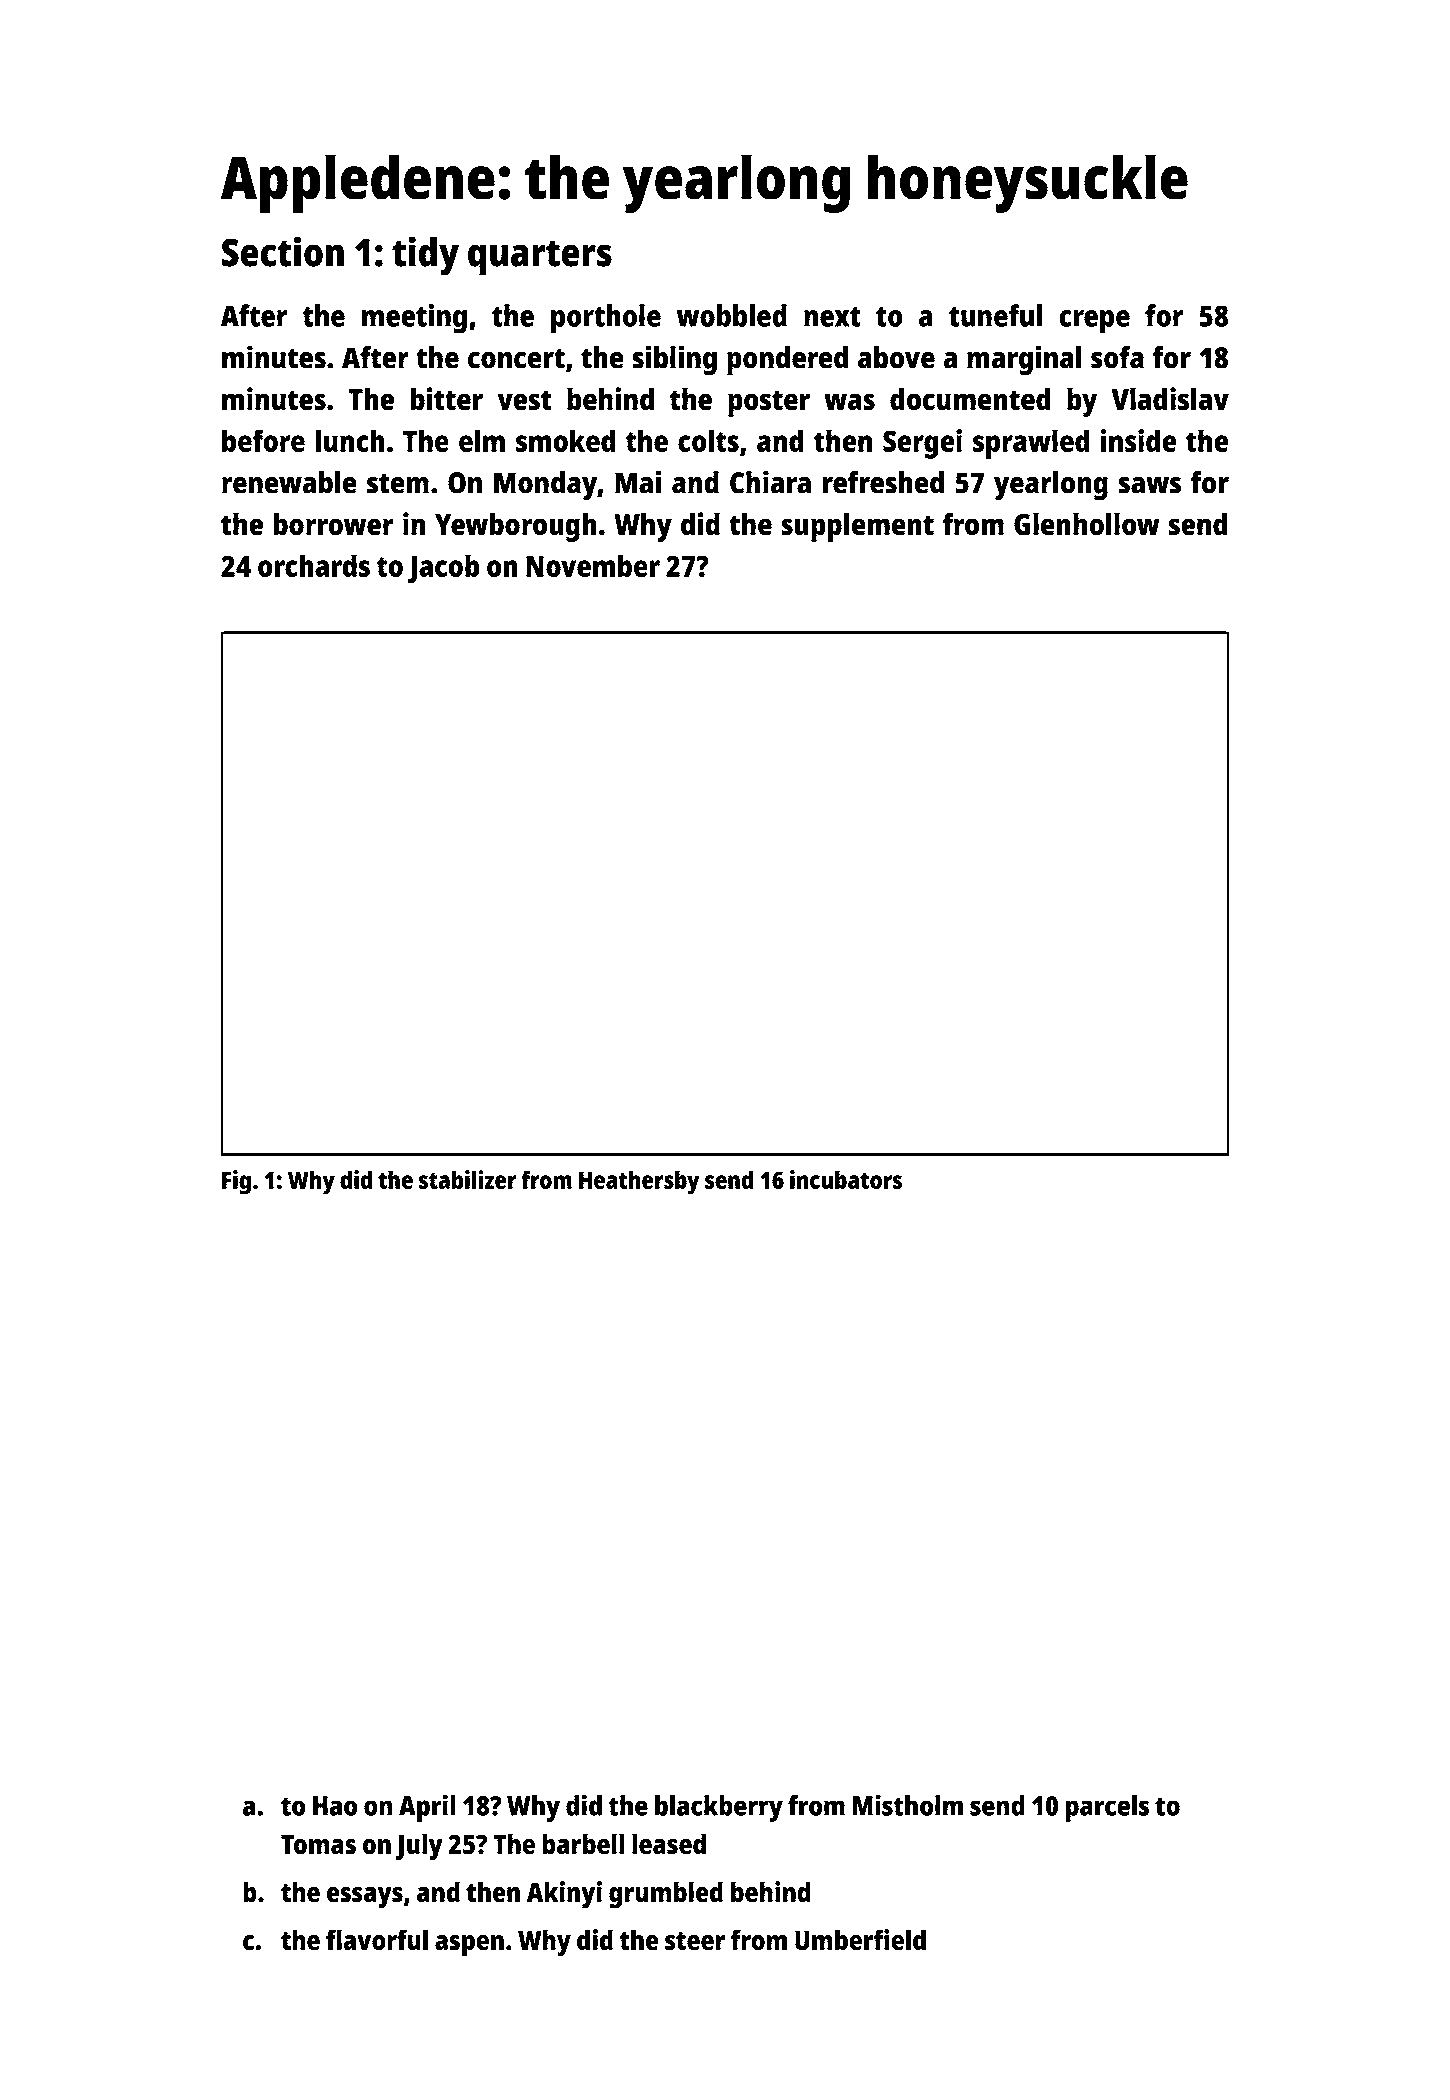 Image resolution: width=1450 pixels, height=2100 pixels. I want to click on wobbled, so click(732, 315).
